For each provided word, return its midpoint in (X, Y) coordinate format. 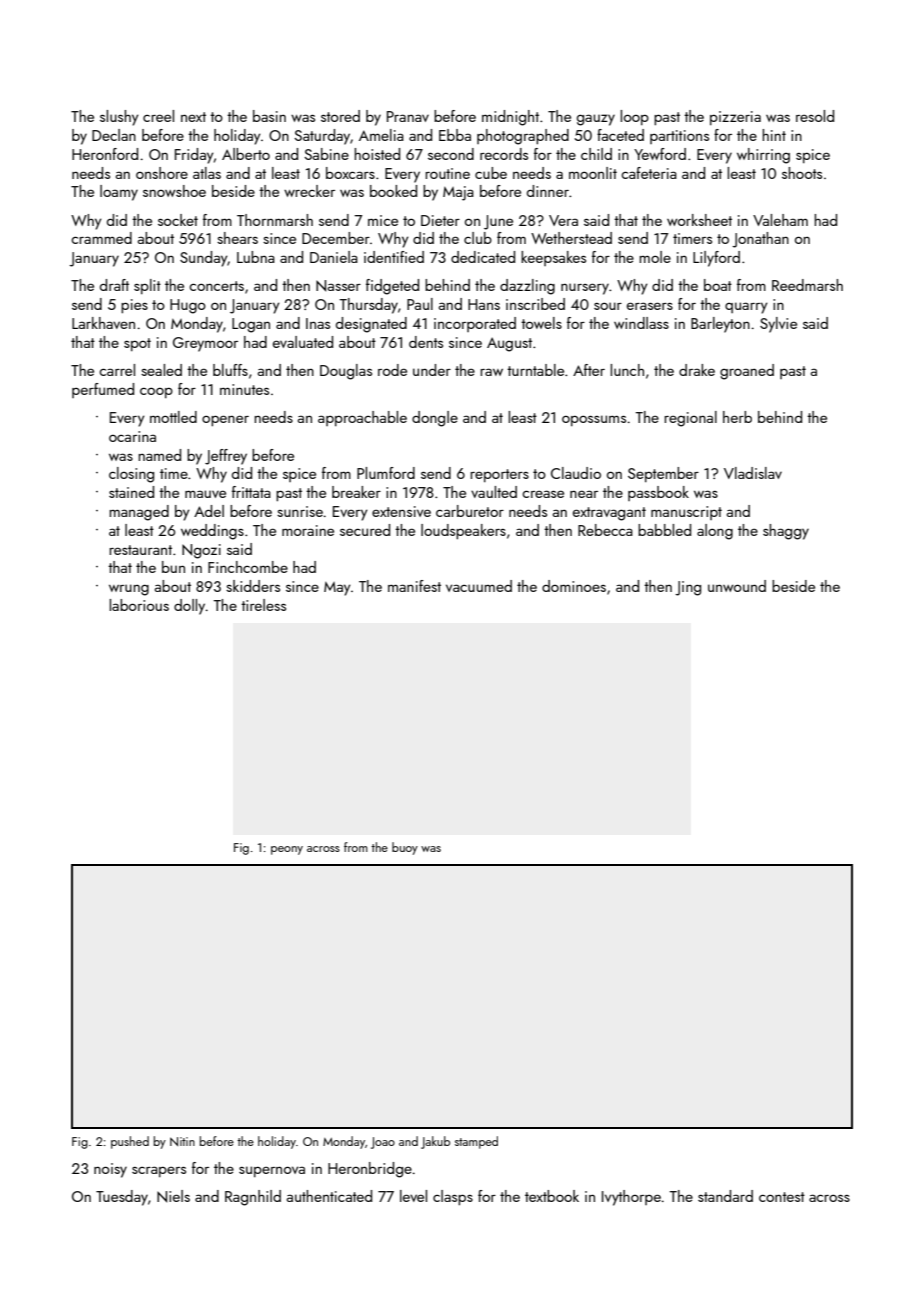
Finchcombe (248, 567)
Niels (173, 1196)
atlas (207, 173)
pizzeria (735, 118)
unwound (737, 586)
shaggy (786, 532)
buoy (405, 848)
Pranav (408, 116)
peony (287, 850)
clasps (453, 1197)
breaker (356, 492)
